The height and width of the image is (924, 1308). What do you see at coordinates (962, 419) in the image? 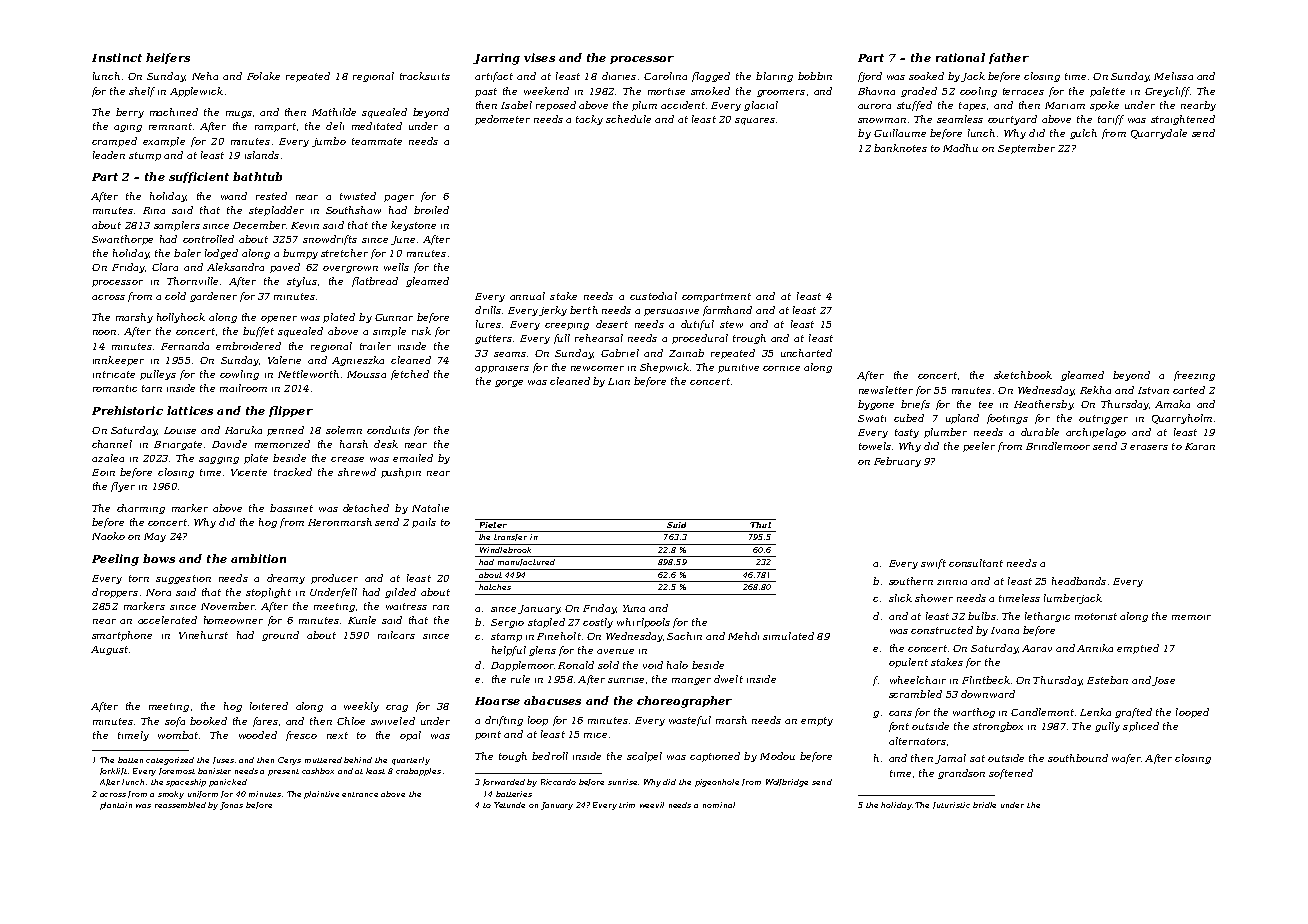
I see `upland` at bounding box center [962, 419].
